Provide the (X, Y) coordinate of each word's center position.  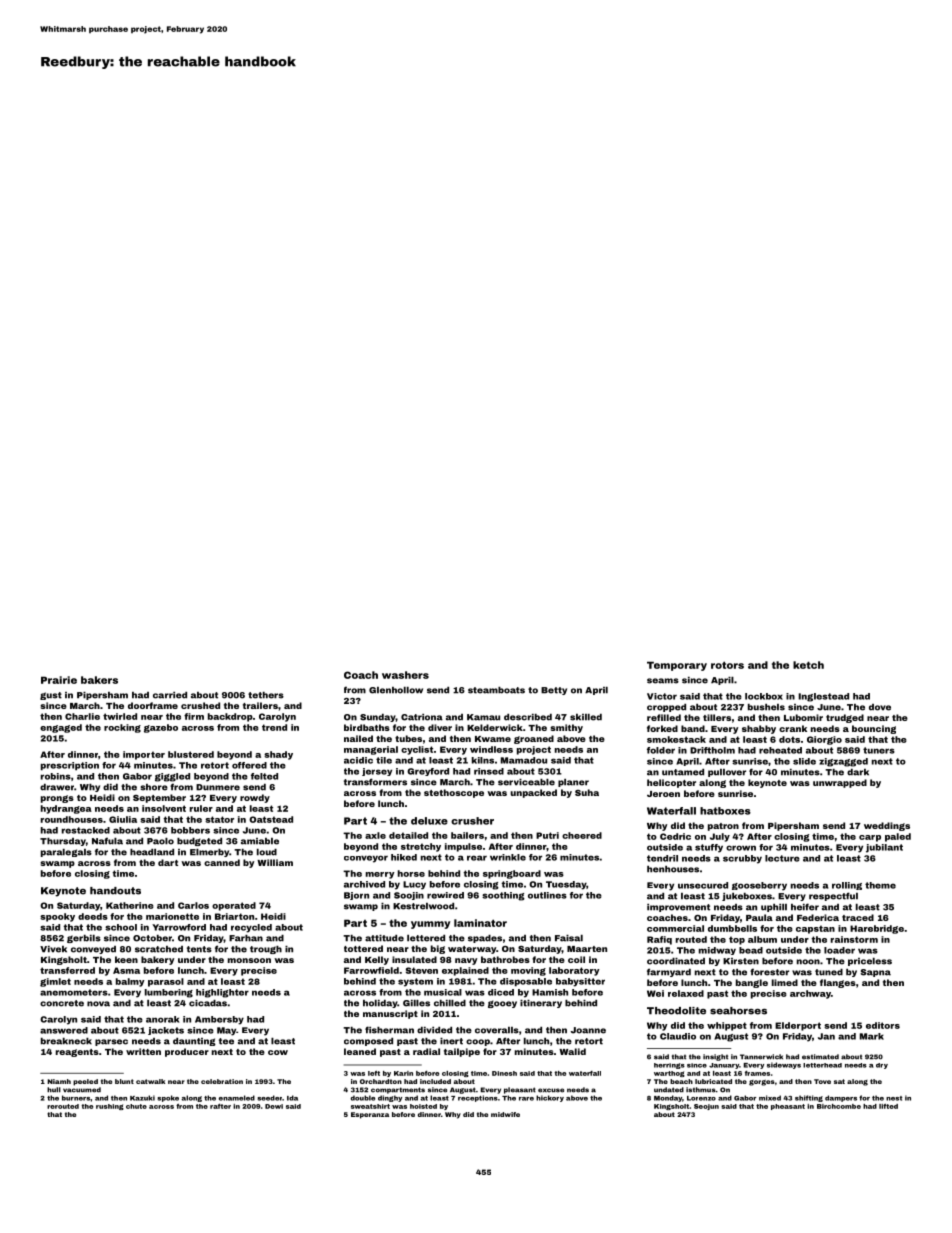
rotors (727, 665)
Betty (554, 691)
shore (154, 787)
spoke (168, 1098)
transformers (375, 782)
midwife (505, 1114)
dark (858, 772)
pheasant (788, 1107)
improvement (678, 908)
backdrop (230, 717)
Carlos (193, 905)
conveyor (366, 859)
